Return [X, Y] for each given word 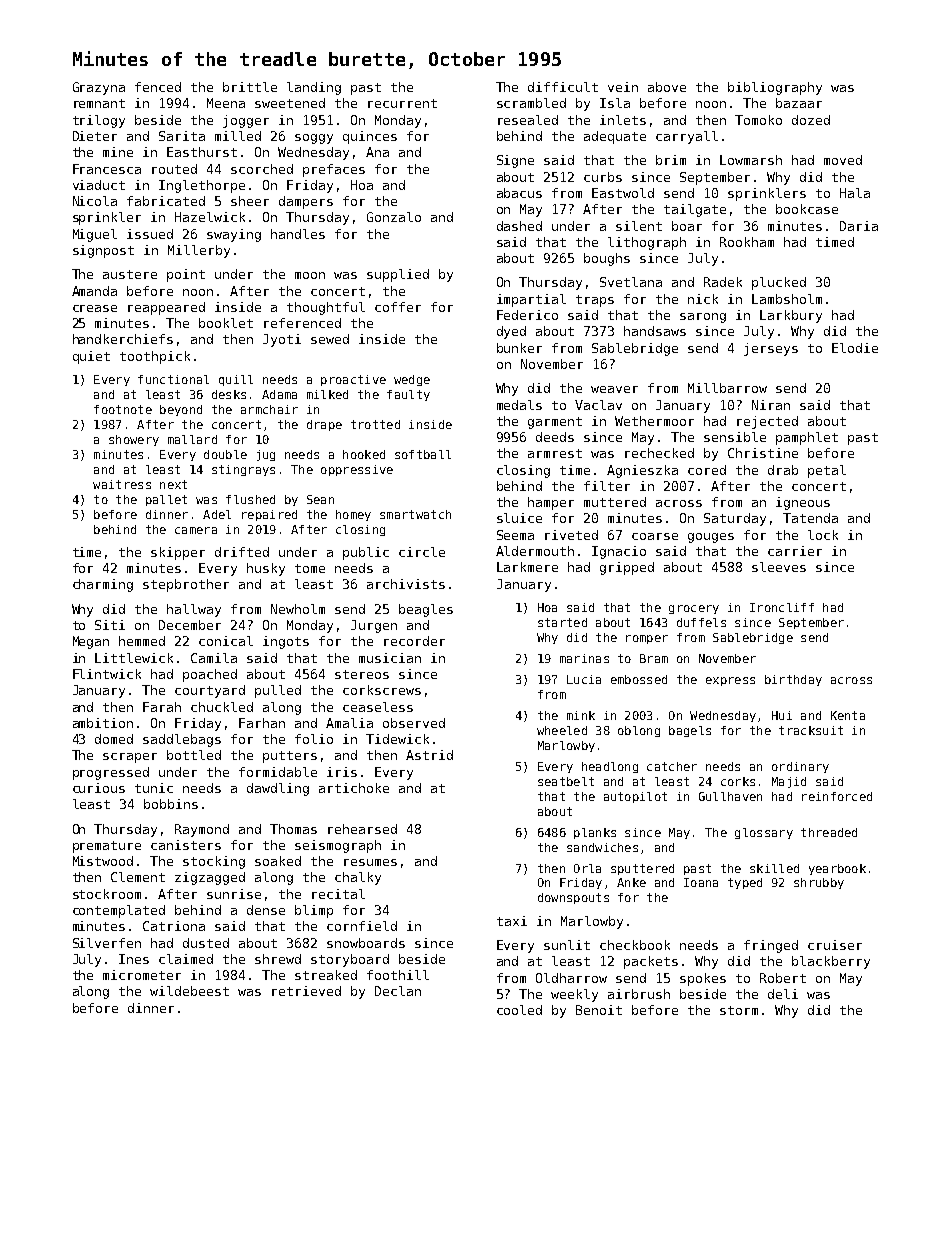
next [173, 484]
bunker [519, 348]
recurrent [402, 103]
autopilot [635, 797]
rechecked [659, 453]
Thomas [293, 829]
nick [703, 299]
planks [595, 833]
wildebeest [189, 991]
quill [236, 380]
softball [423, 454]
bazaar [799, 103]
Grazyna [99, 88]
